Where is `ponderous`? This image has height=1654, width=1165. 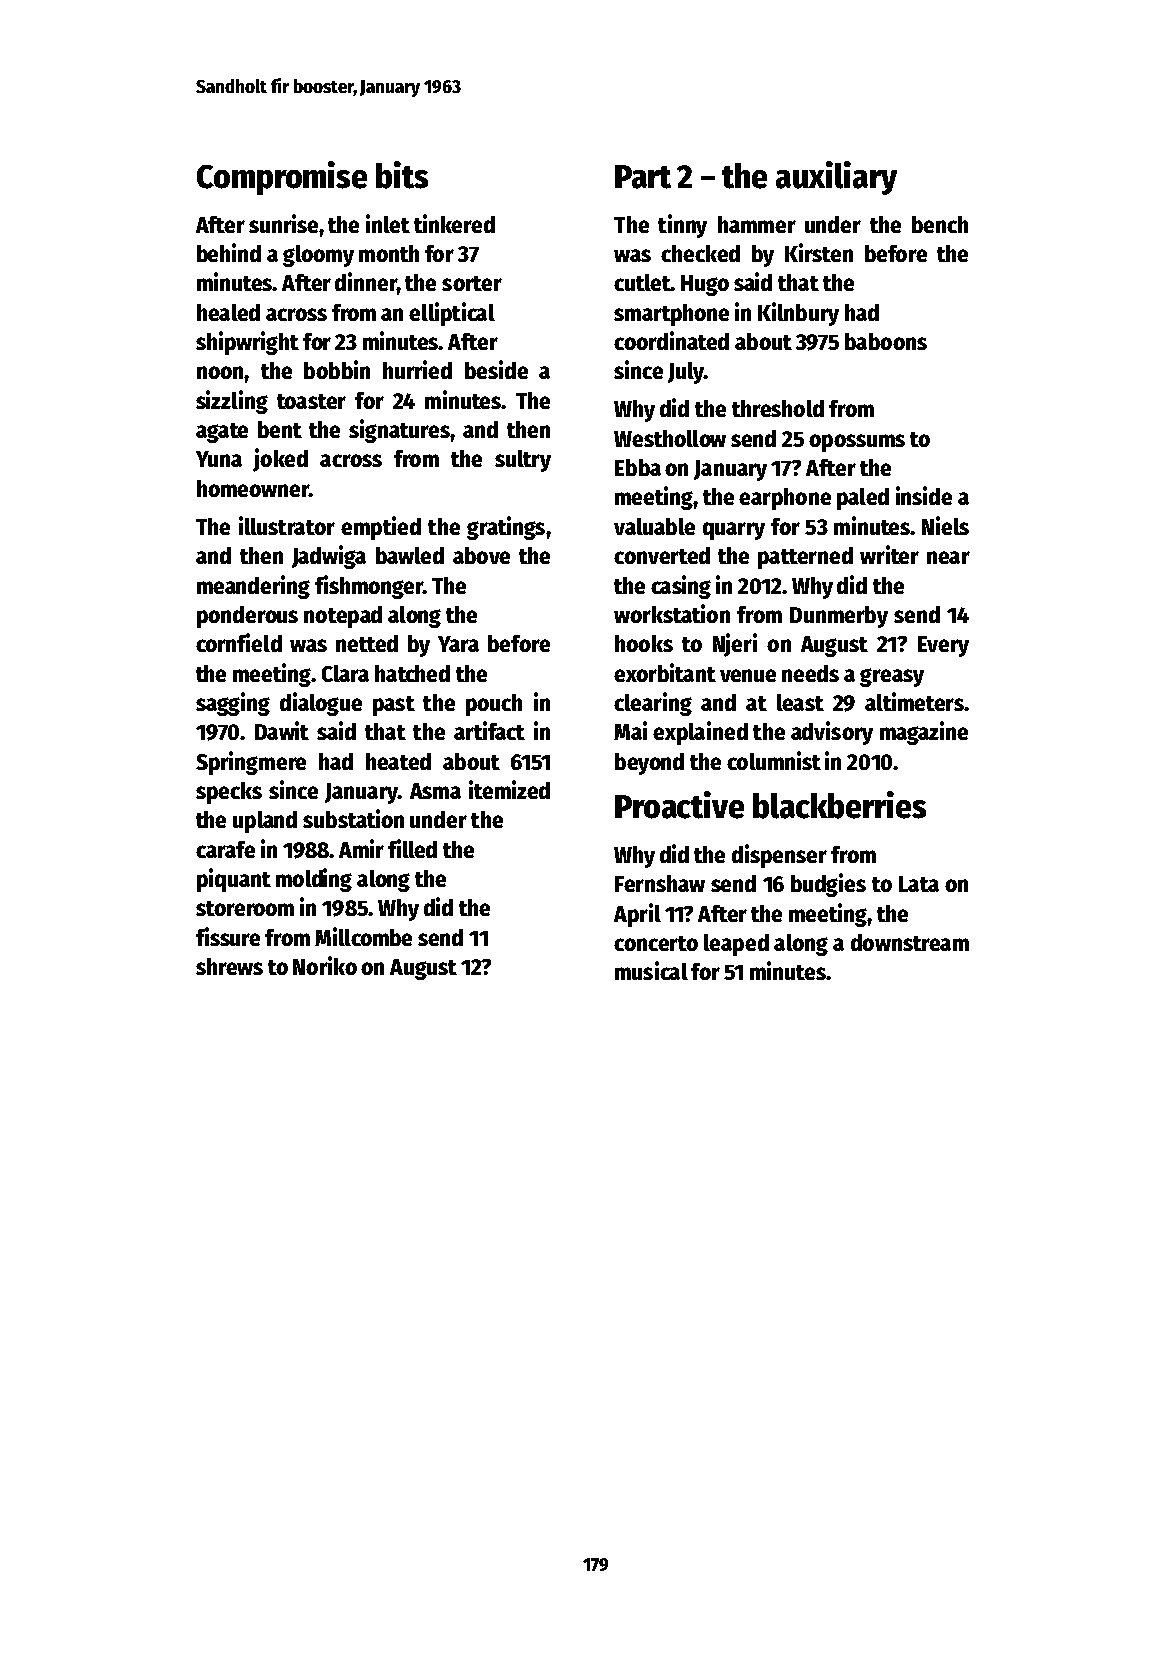
ponderous is located at coordinates (247, 617).
